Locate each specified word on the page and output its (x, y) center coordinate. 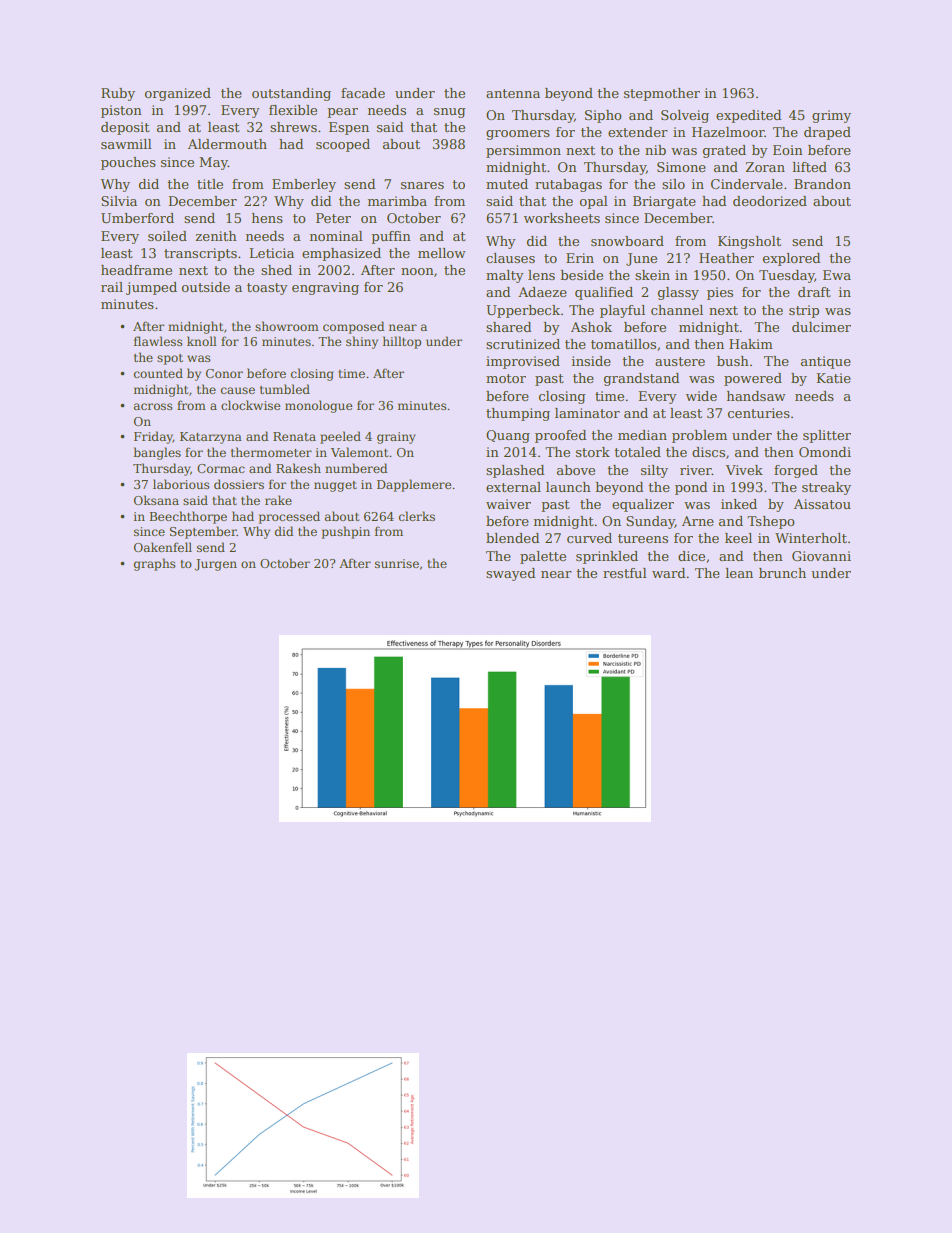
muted (507, 184)
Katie (833, 378)
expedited (748, 116)
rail (112, 287)
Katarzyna (211, 438)
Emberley (304, 185)
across (153, 406)
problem (699, 436)
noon (417, 271)
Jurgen (216, 565)
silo (673, 184)
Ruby (118, 94)
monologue (318, 406)
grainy (396, 438)
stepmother (662, 94)
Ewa (837, 275)
